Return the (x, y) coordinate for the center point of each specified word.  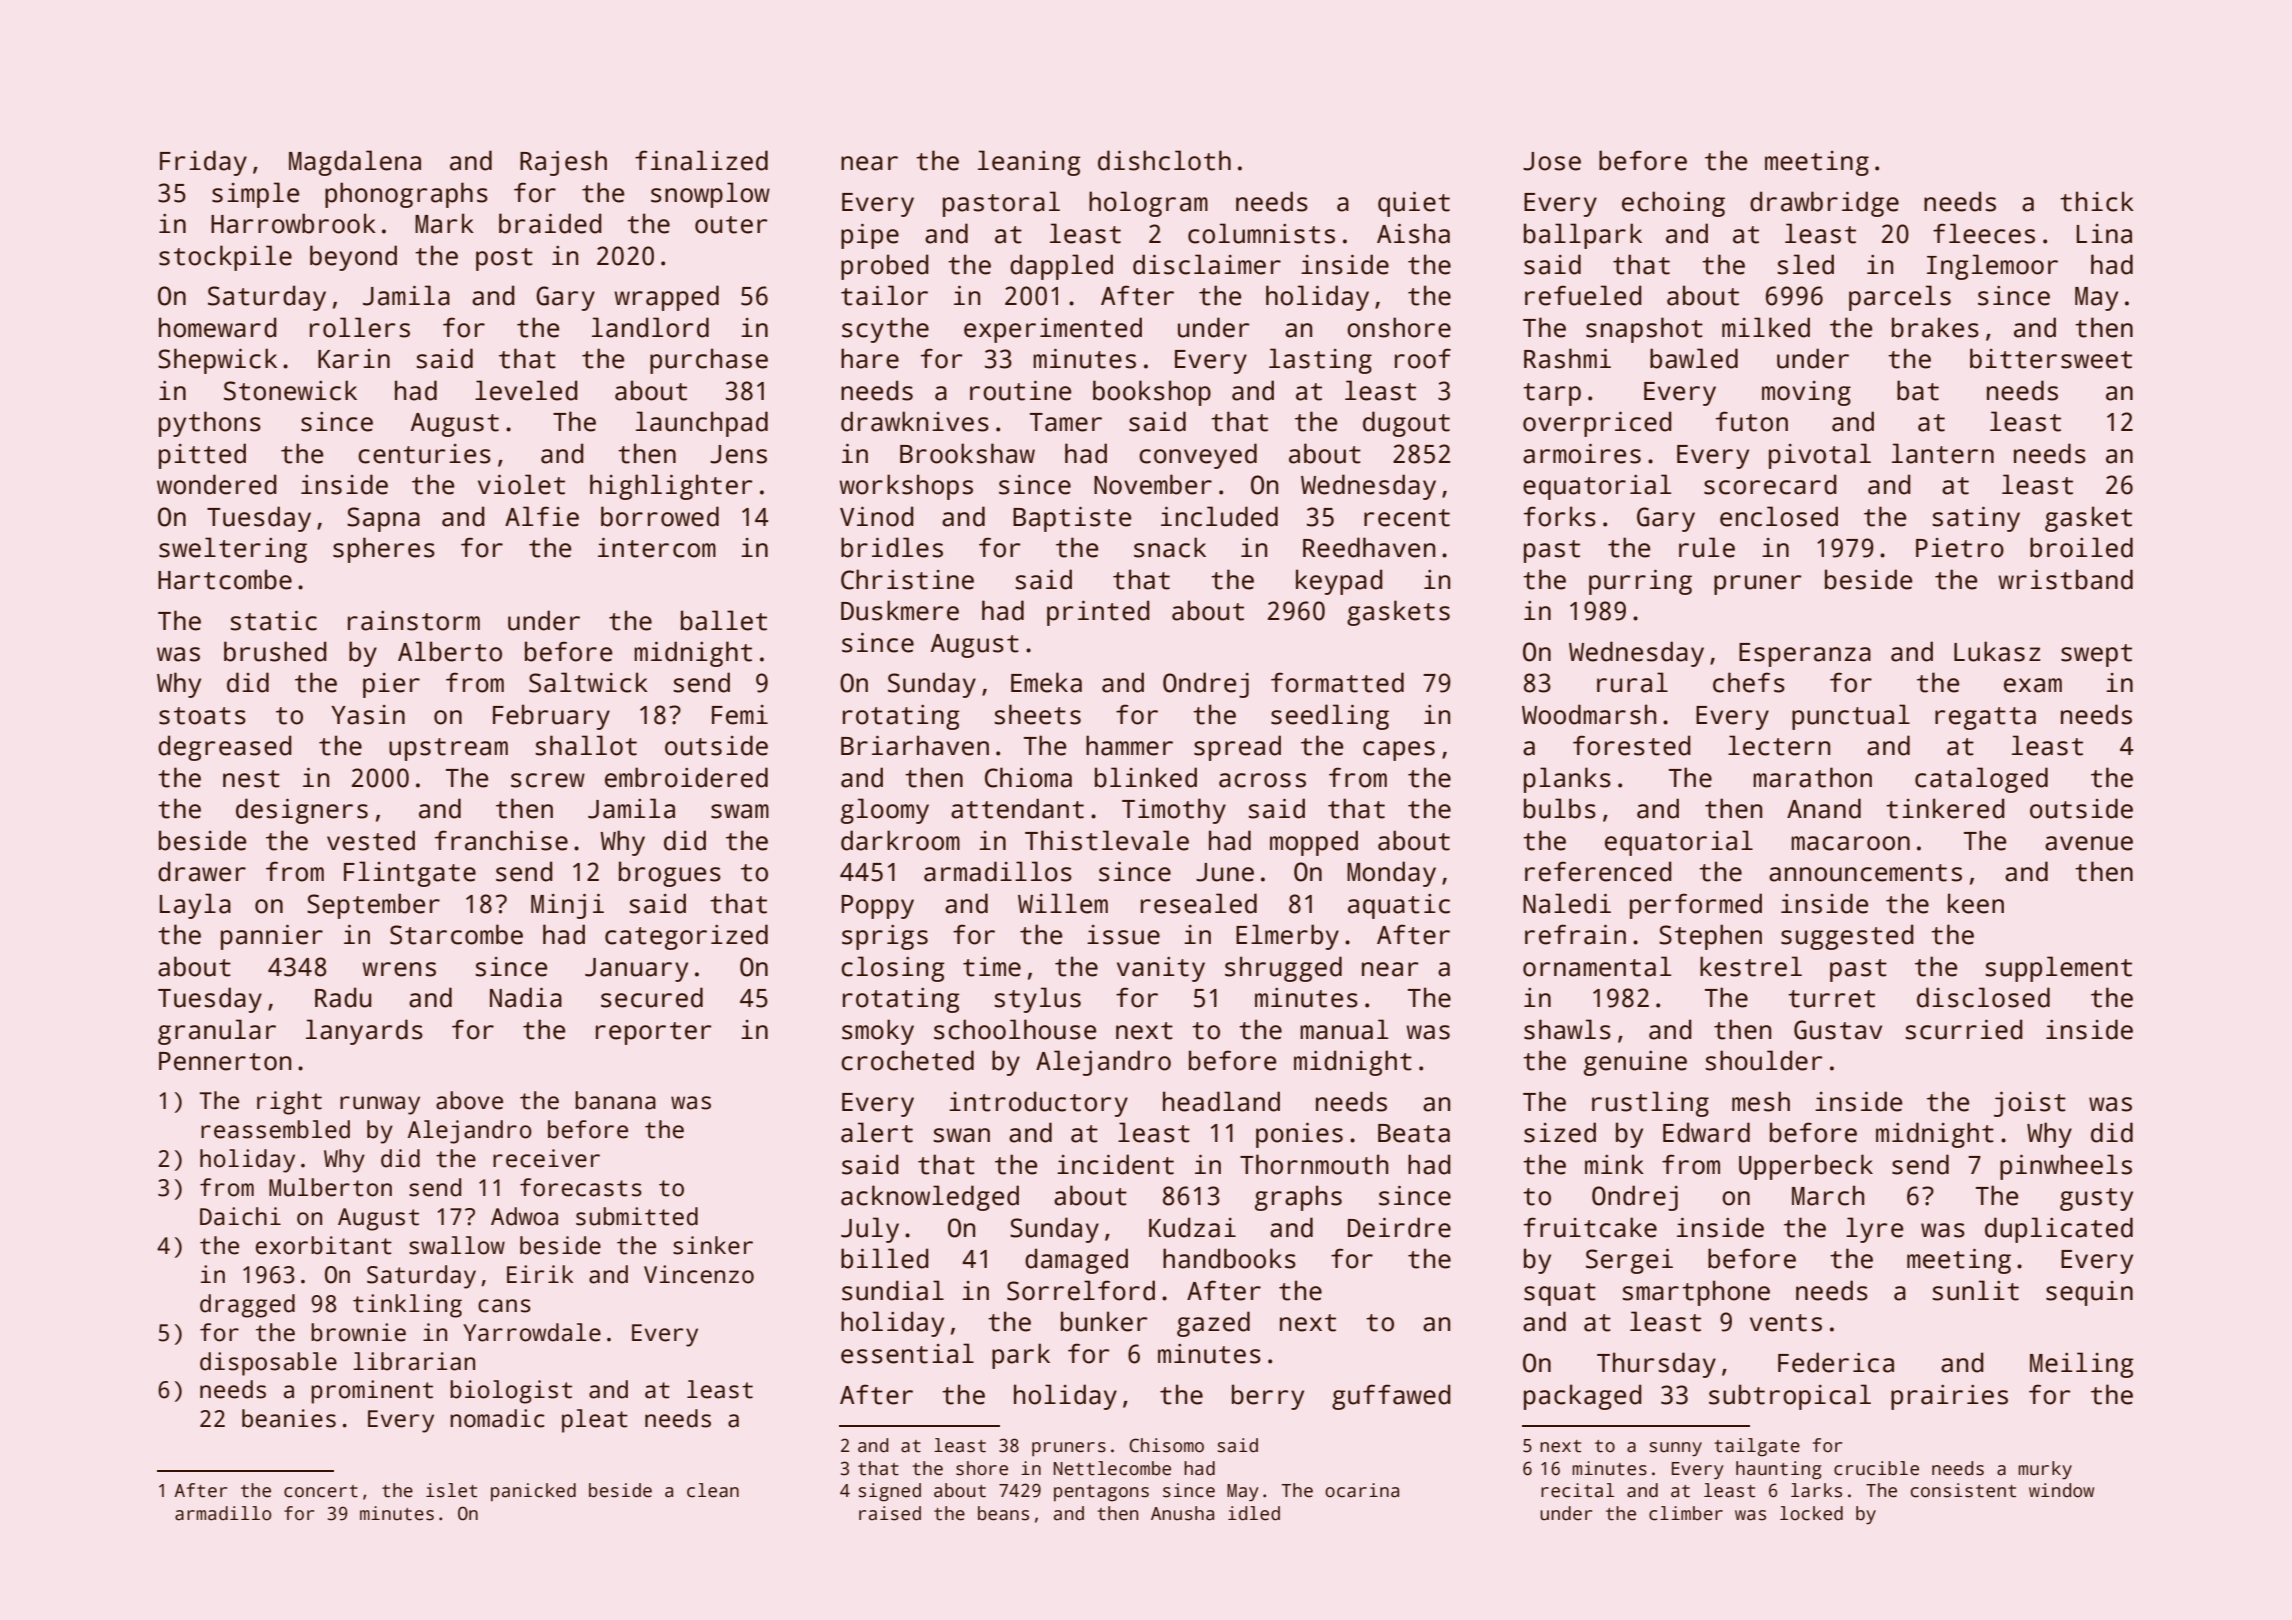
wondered (217, 484)
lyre (1874, 1230)
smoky (878, 1032)
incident (1115, 1164)
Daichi (240, 1216)
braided (550, 223)
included (1219, 516)
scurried (1964, 1029)
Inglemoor (1992, 267)
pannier (272, 937)
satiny (1976, 519)
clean (713, 1490)
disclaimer (1207, 264)
